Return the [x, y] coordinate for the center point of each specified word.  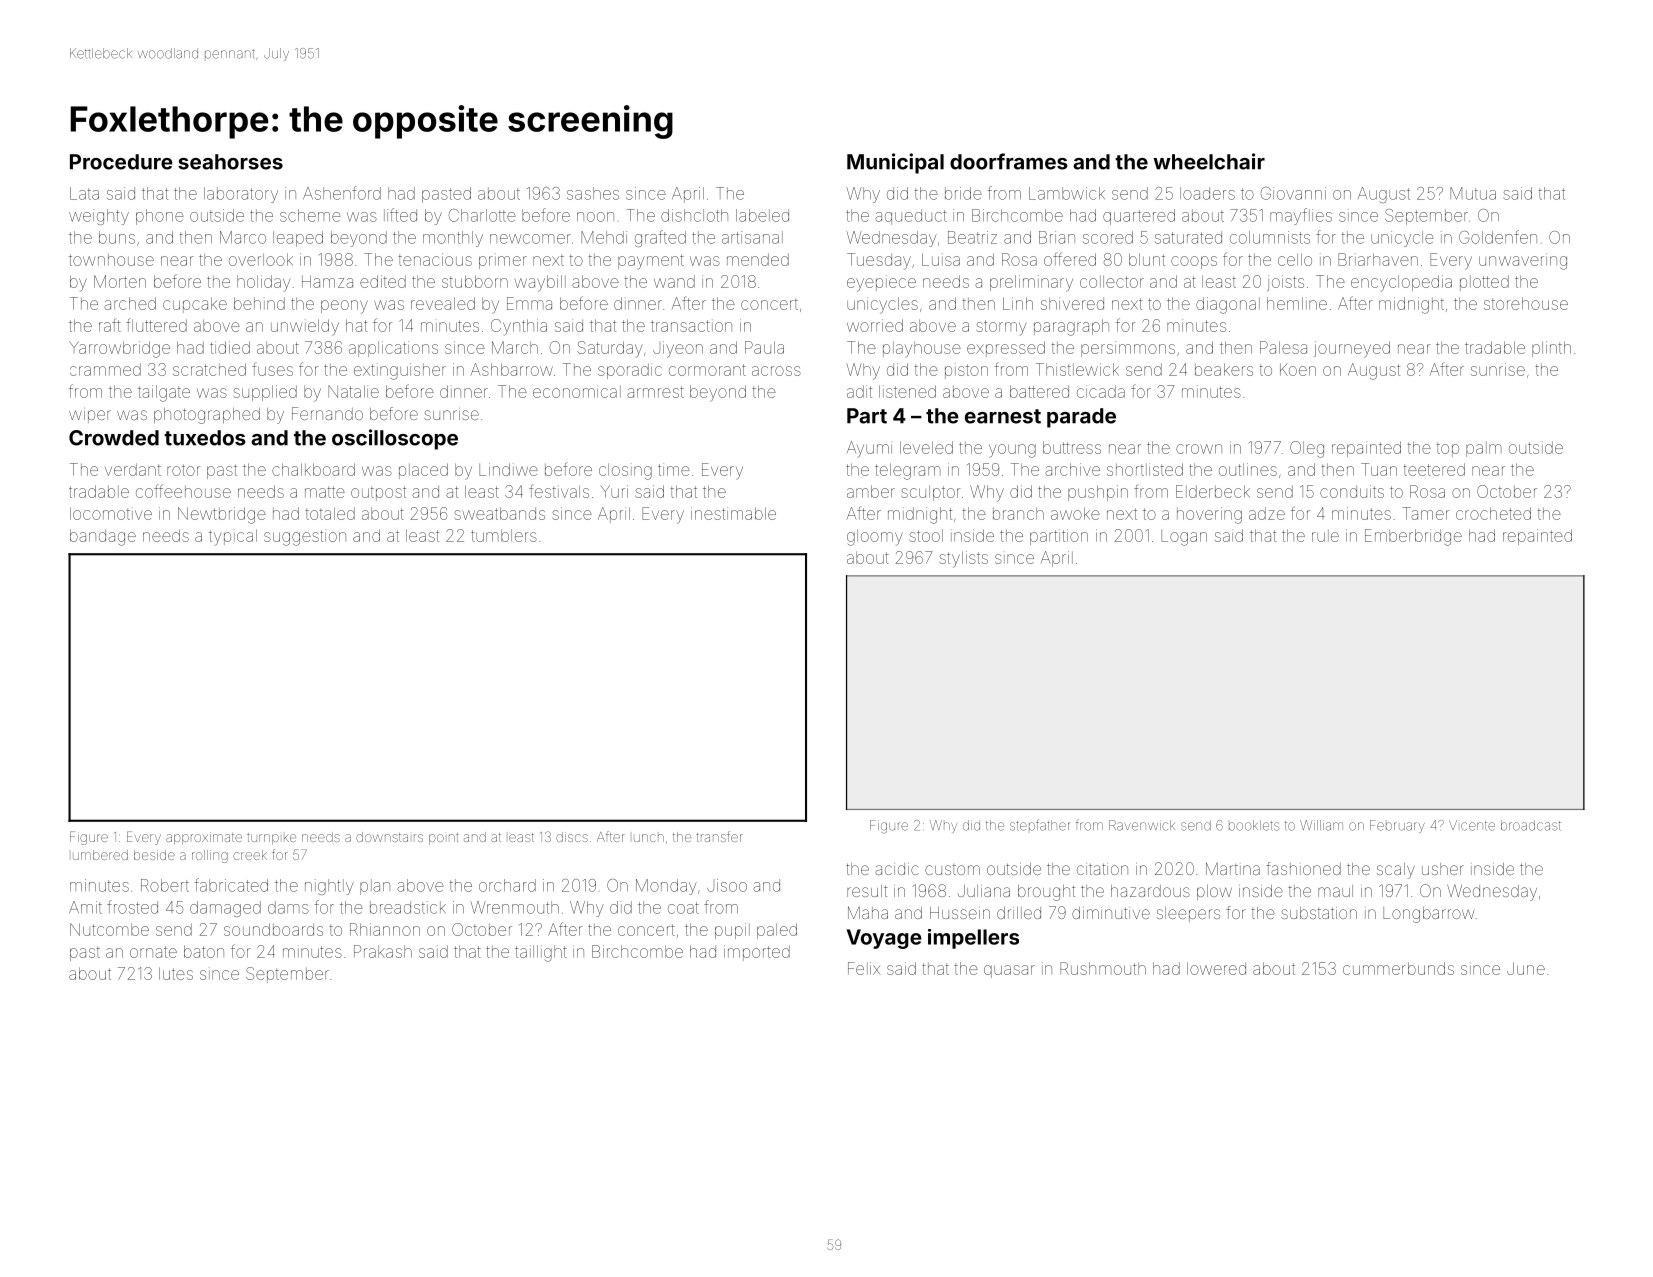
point [444, 839]
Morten [120, 281]
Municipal [895, 163]
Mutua [1473, 193]
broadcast [1531, 825]
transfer [719, 836]
